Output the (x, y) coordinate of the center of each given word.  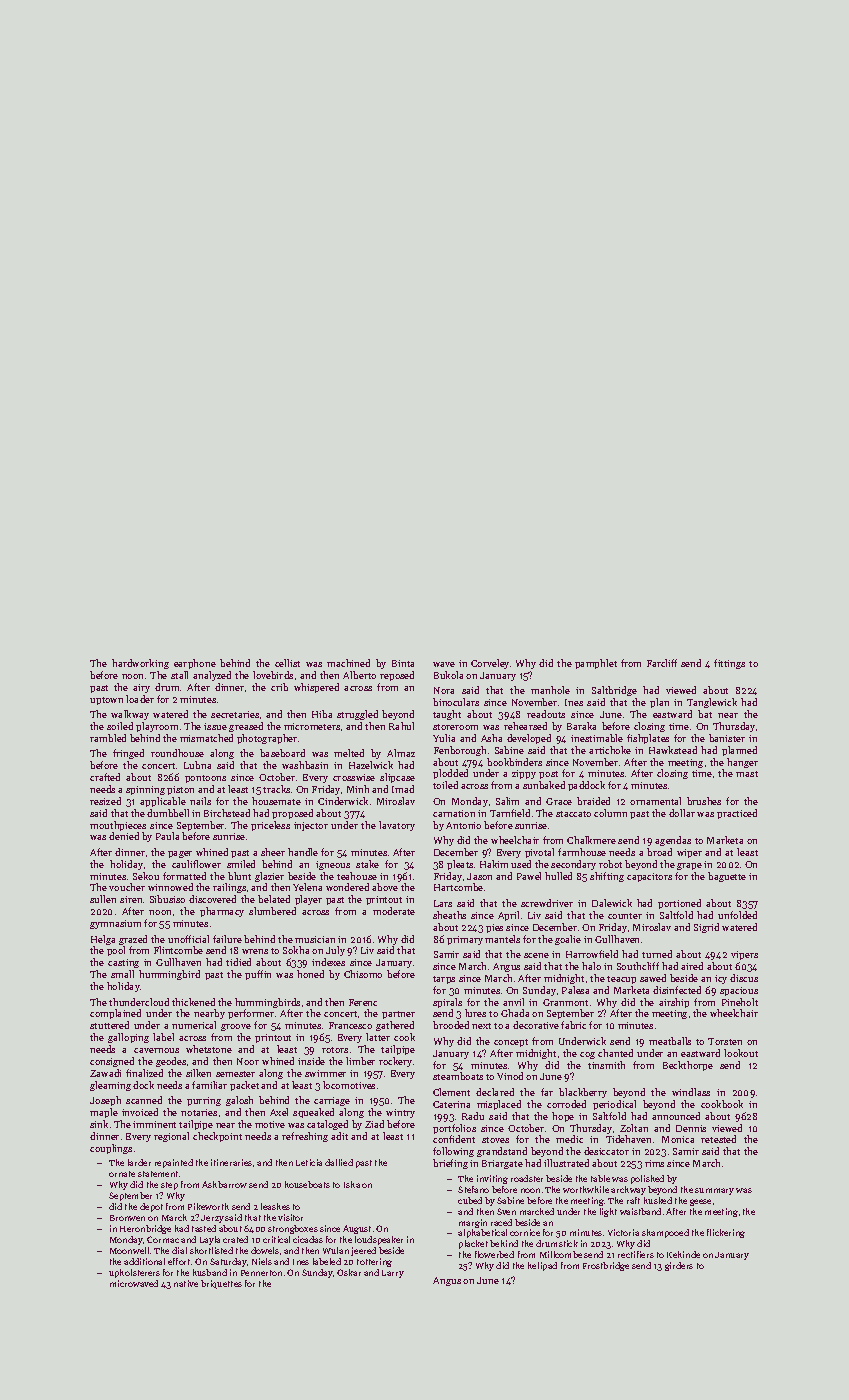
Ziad (374, 1124)
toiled (445, 785)
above (385, 887)
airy (141, 688)
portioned (679, 904)
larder (139, 1162)
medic (569, 1139)
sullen (103, 899)
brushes (704, 801)
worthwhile (586, 1189)
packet (244, 1086)
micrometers (312, 726)
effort (179, 1261)
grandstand (502, 1152)
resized (105, 801)
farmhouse (582, 852)
